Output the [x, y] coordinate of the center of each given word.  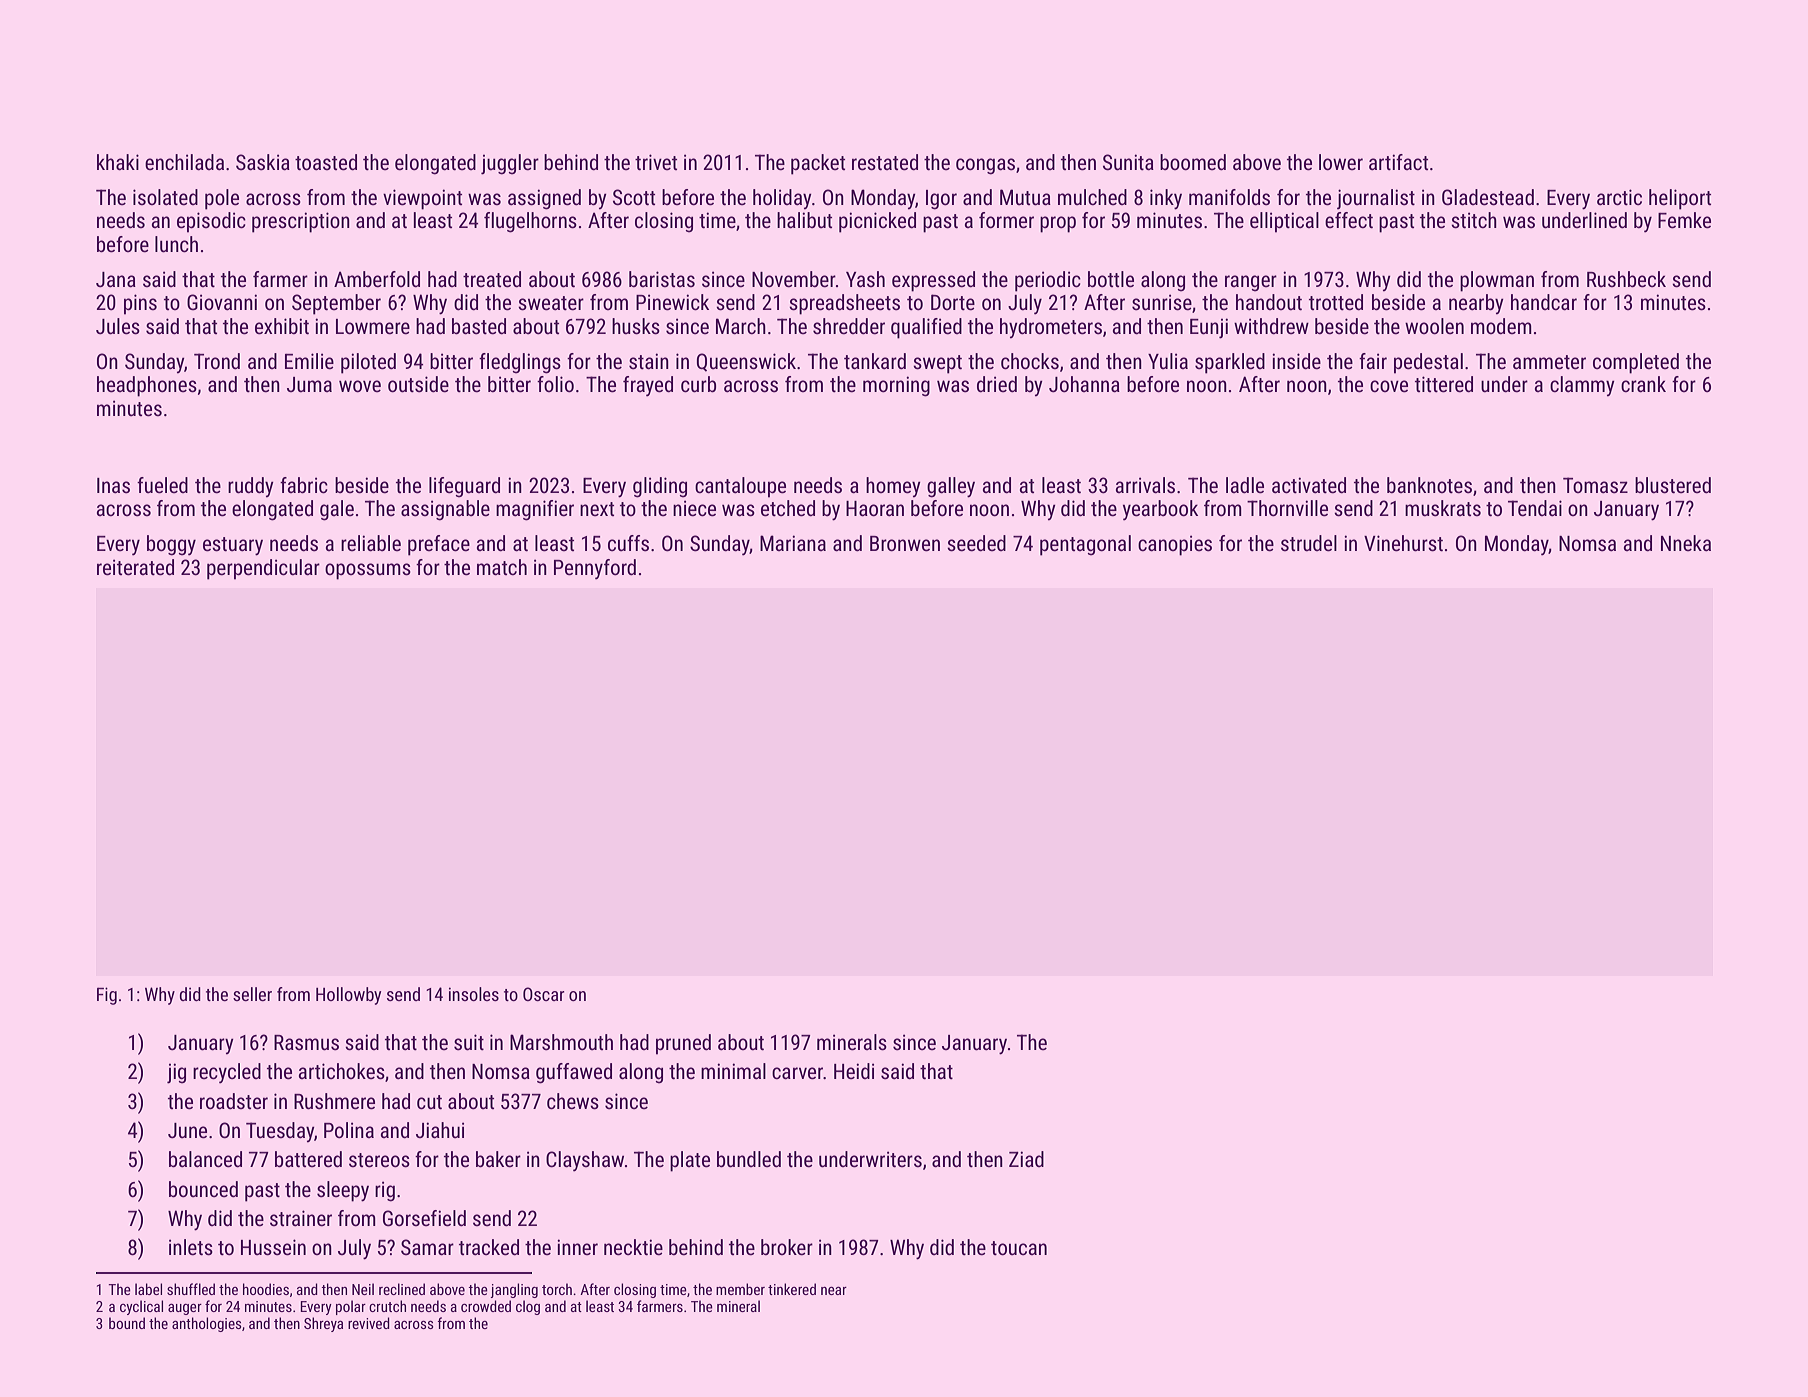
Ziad [1026, 1159]
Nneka [1686, 543]
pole [222, 199]
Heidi [854, 1071]
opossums [368, 571]
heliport [1680, 199]
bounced [203, 1189]
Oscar [544, 994]
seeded [976, 543]
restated [885, 162]
